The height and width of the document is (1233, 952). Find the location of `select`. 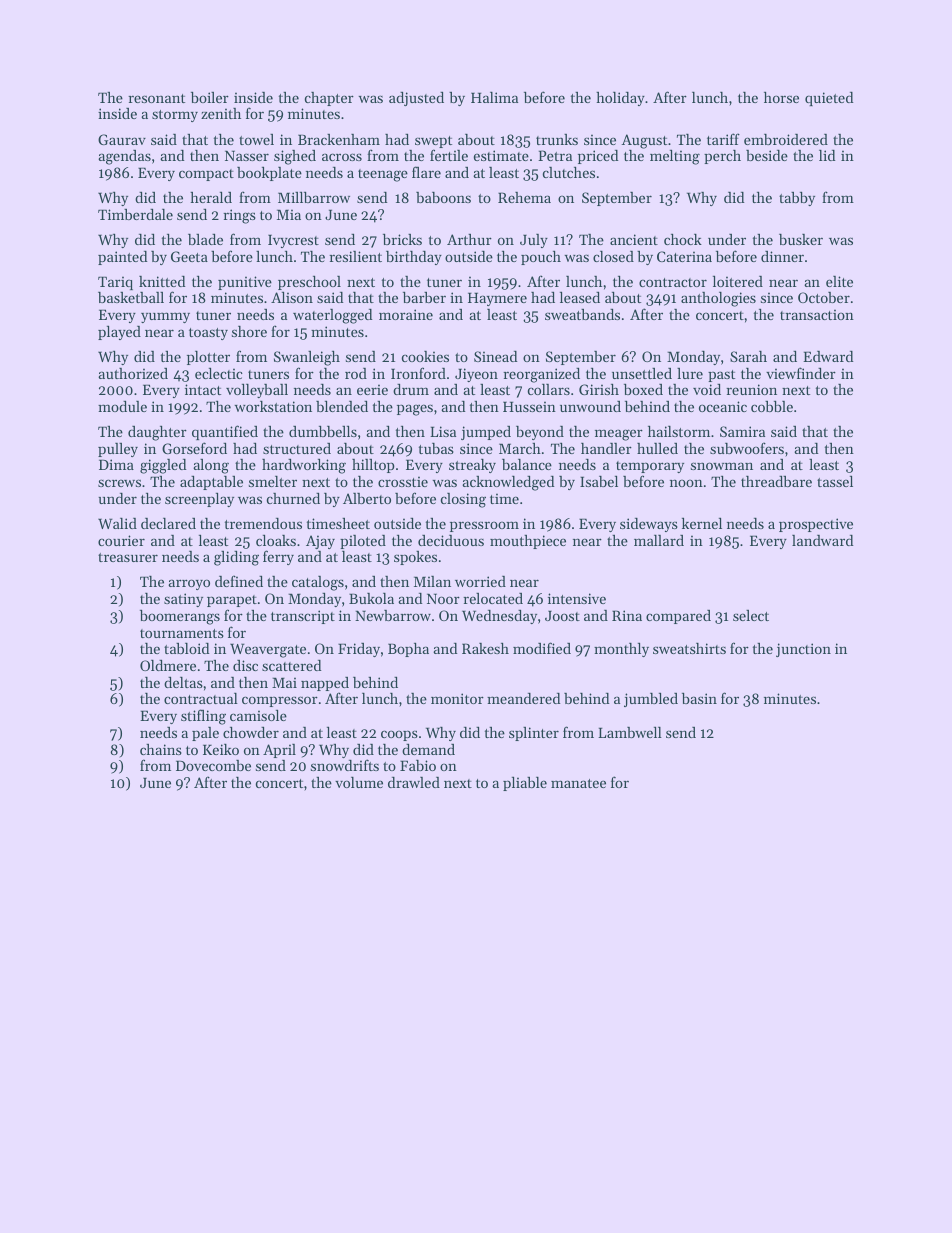

select is located at coordinates (751, 615).
